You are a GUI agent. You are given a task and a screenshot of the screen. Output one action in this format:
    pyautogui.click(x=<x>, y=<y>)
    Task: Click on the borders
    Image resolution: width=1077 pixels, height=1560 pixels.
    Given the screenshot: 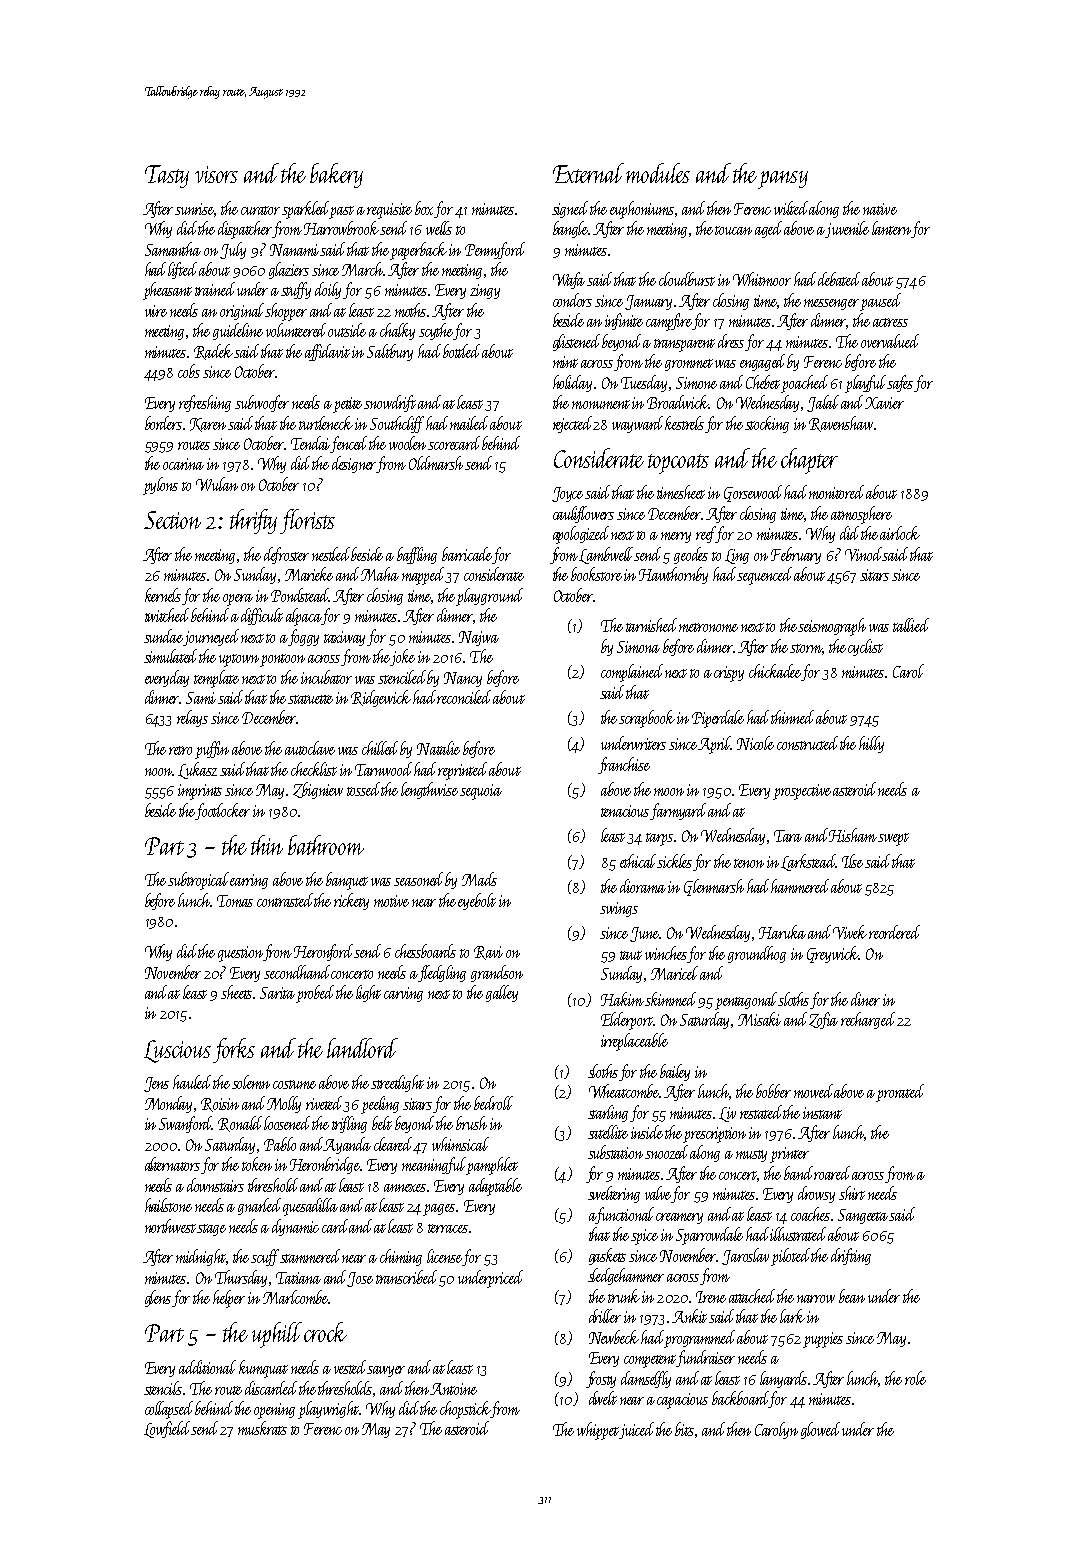 What is the action you would take?
    pyautogui.click(x=163, y=423)
